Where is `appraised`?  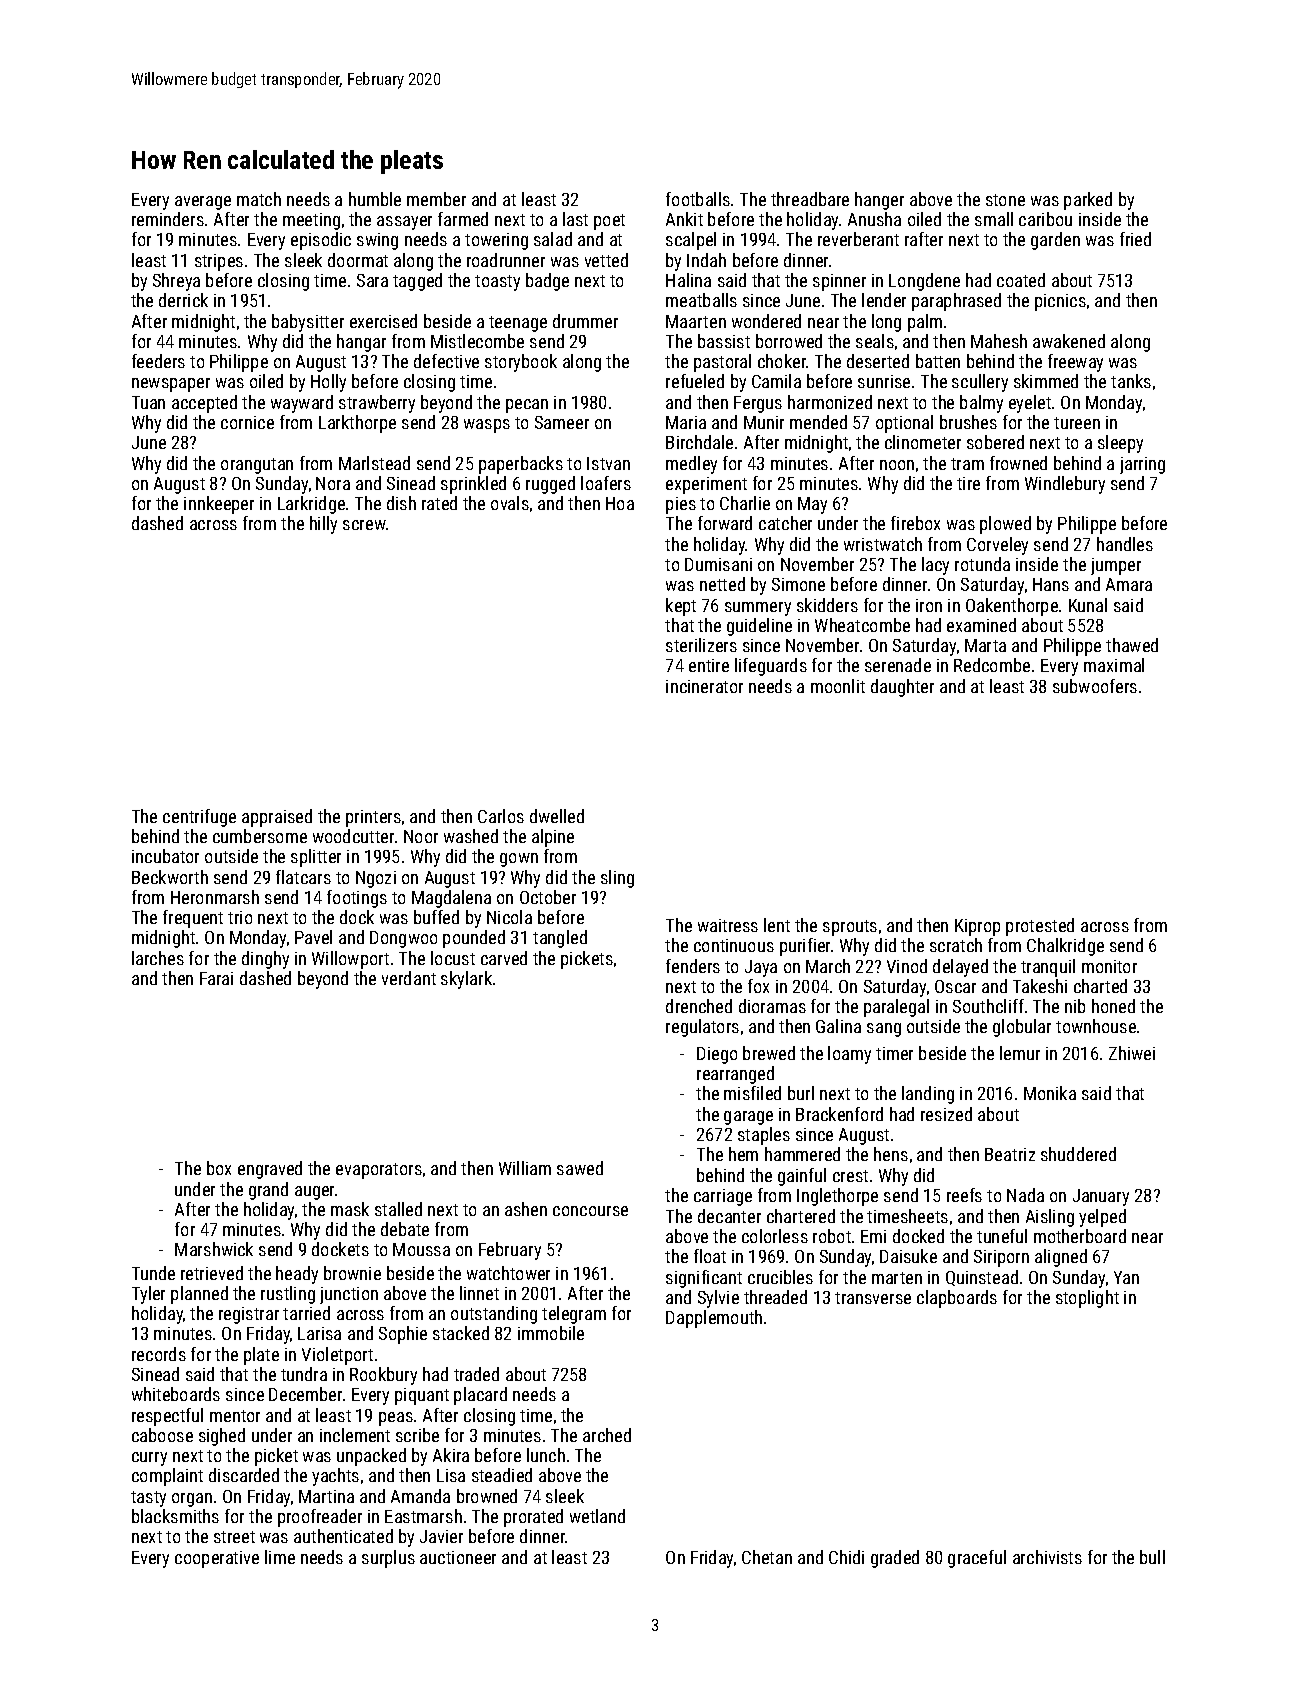 appraised is located at coordinates (277, 818).
